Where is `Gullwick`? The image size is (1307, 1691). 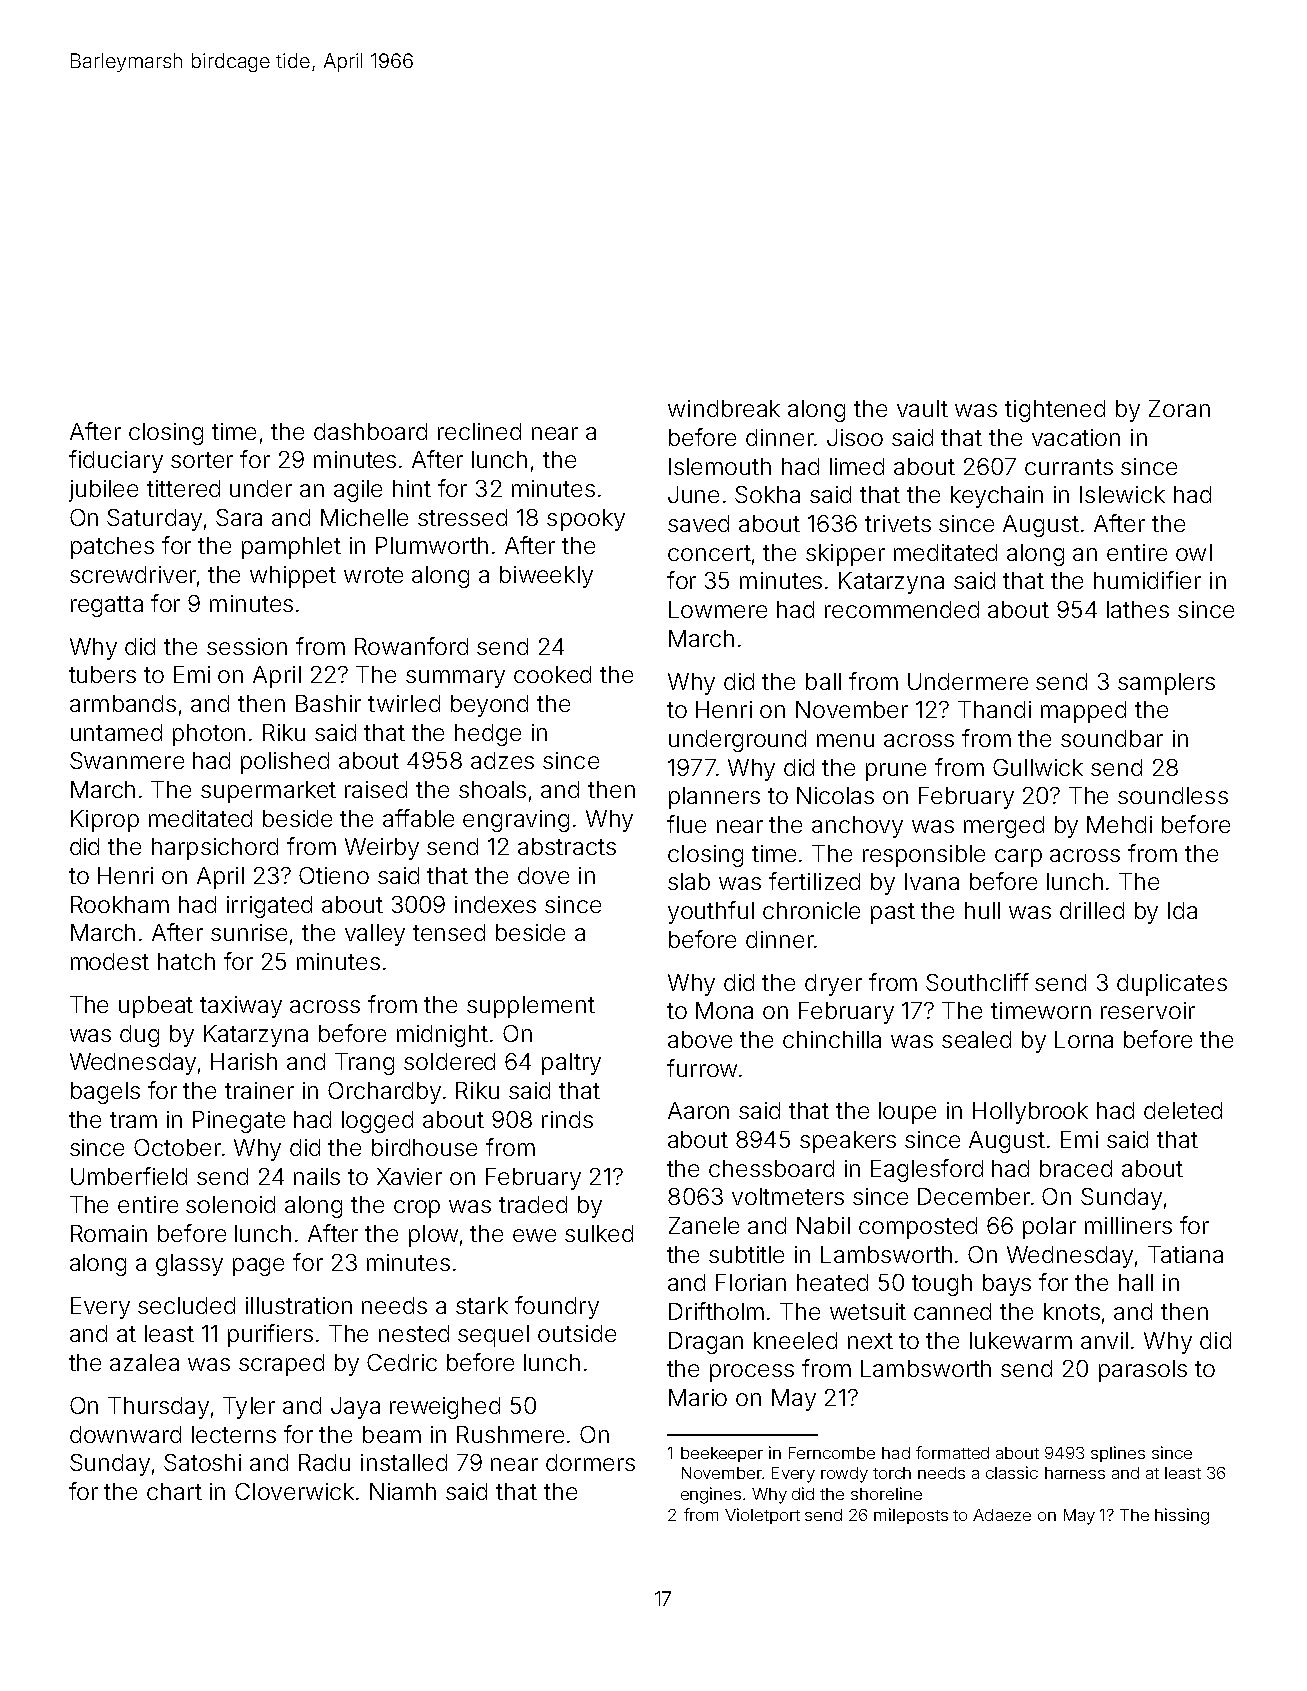 Gullwick is located at coordinates (1038, 767).
